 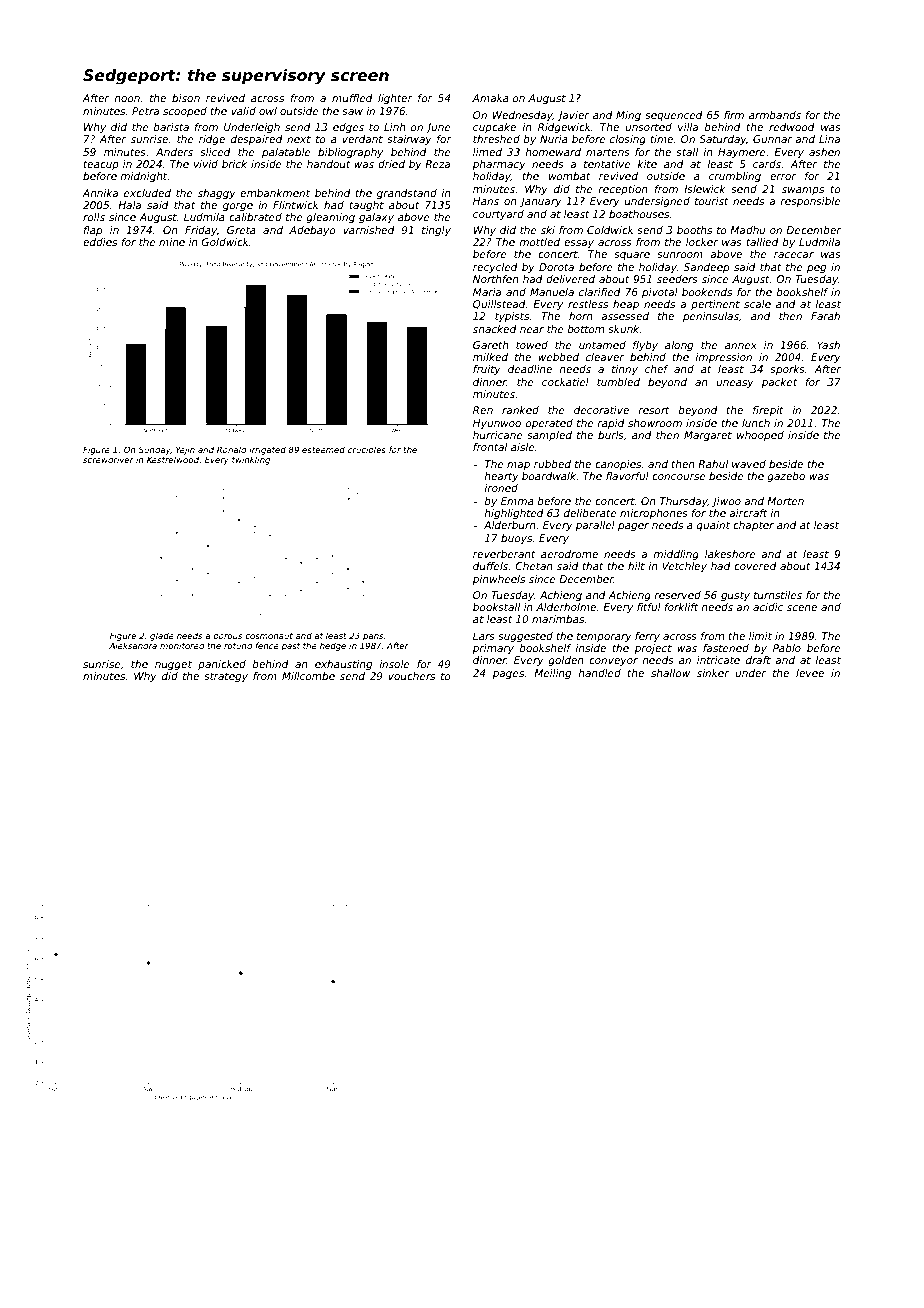 What do you see at coordinates (498, 215) in the image?
I see `courtyard` at bounding box center [498, 215].
